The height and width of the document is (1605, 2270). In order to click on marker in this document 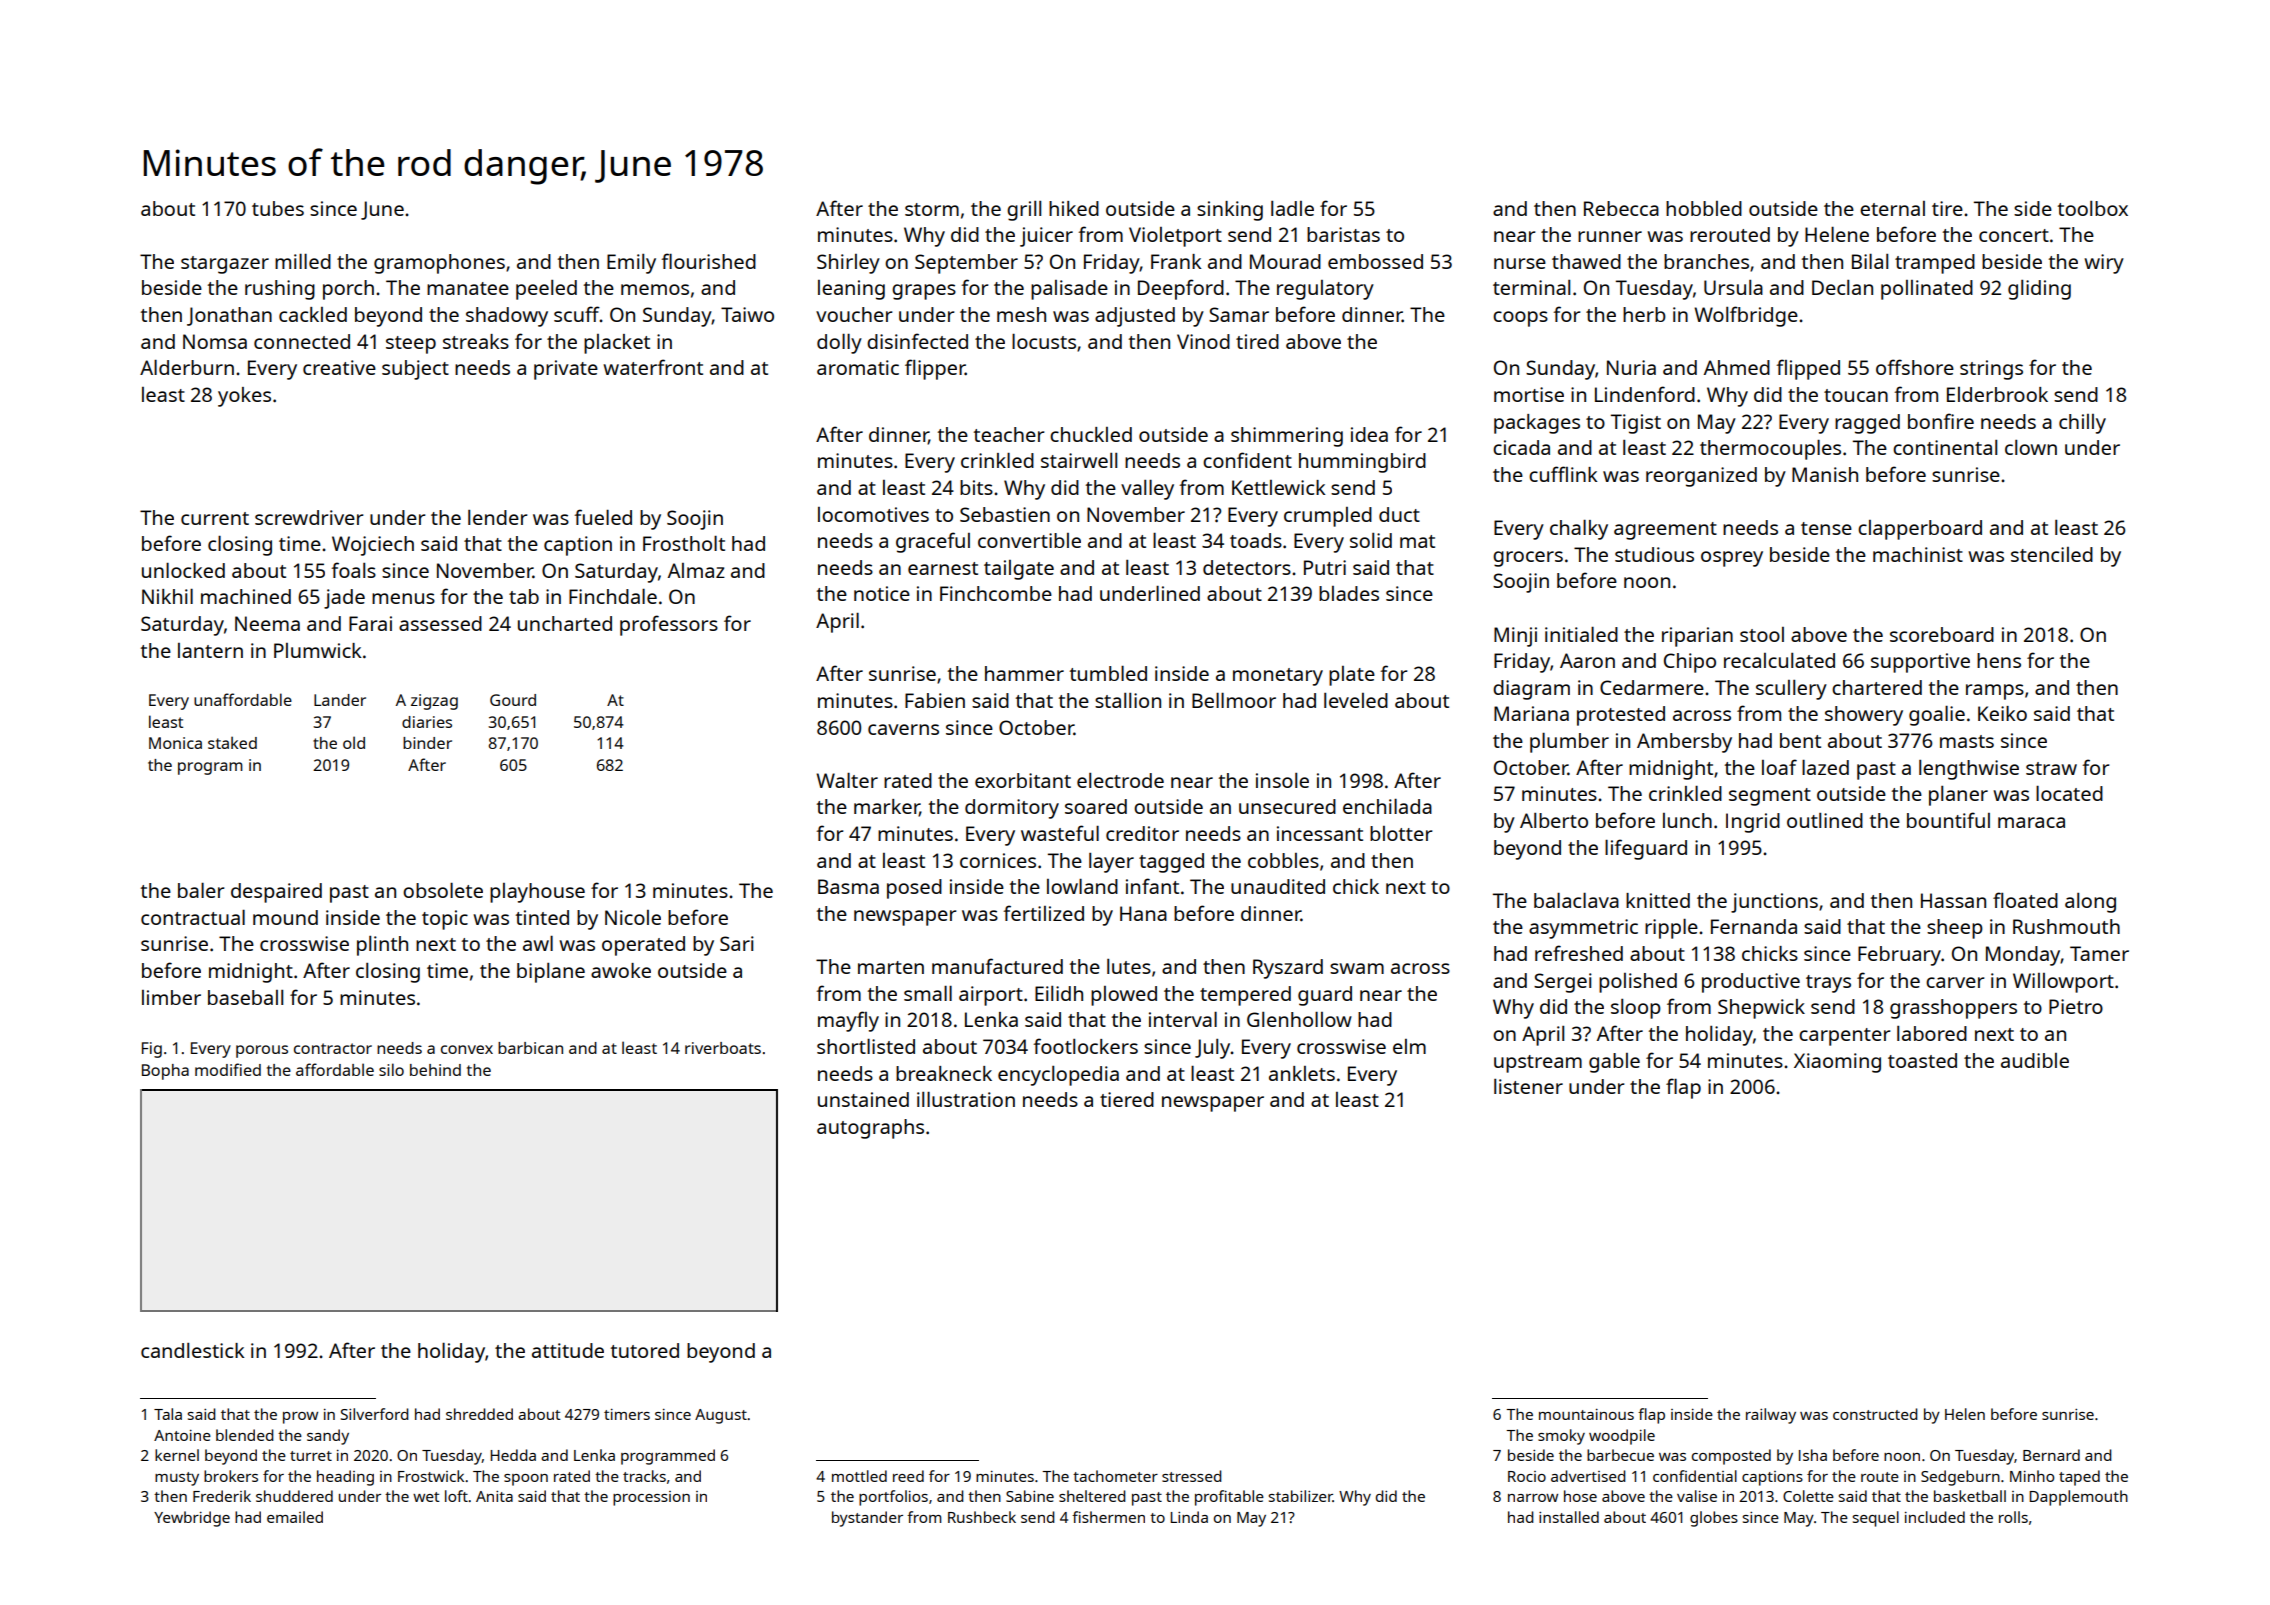, I will do `click(887, 808)`.
